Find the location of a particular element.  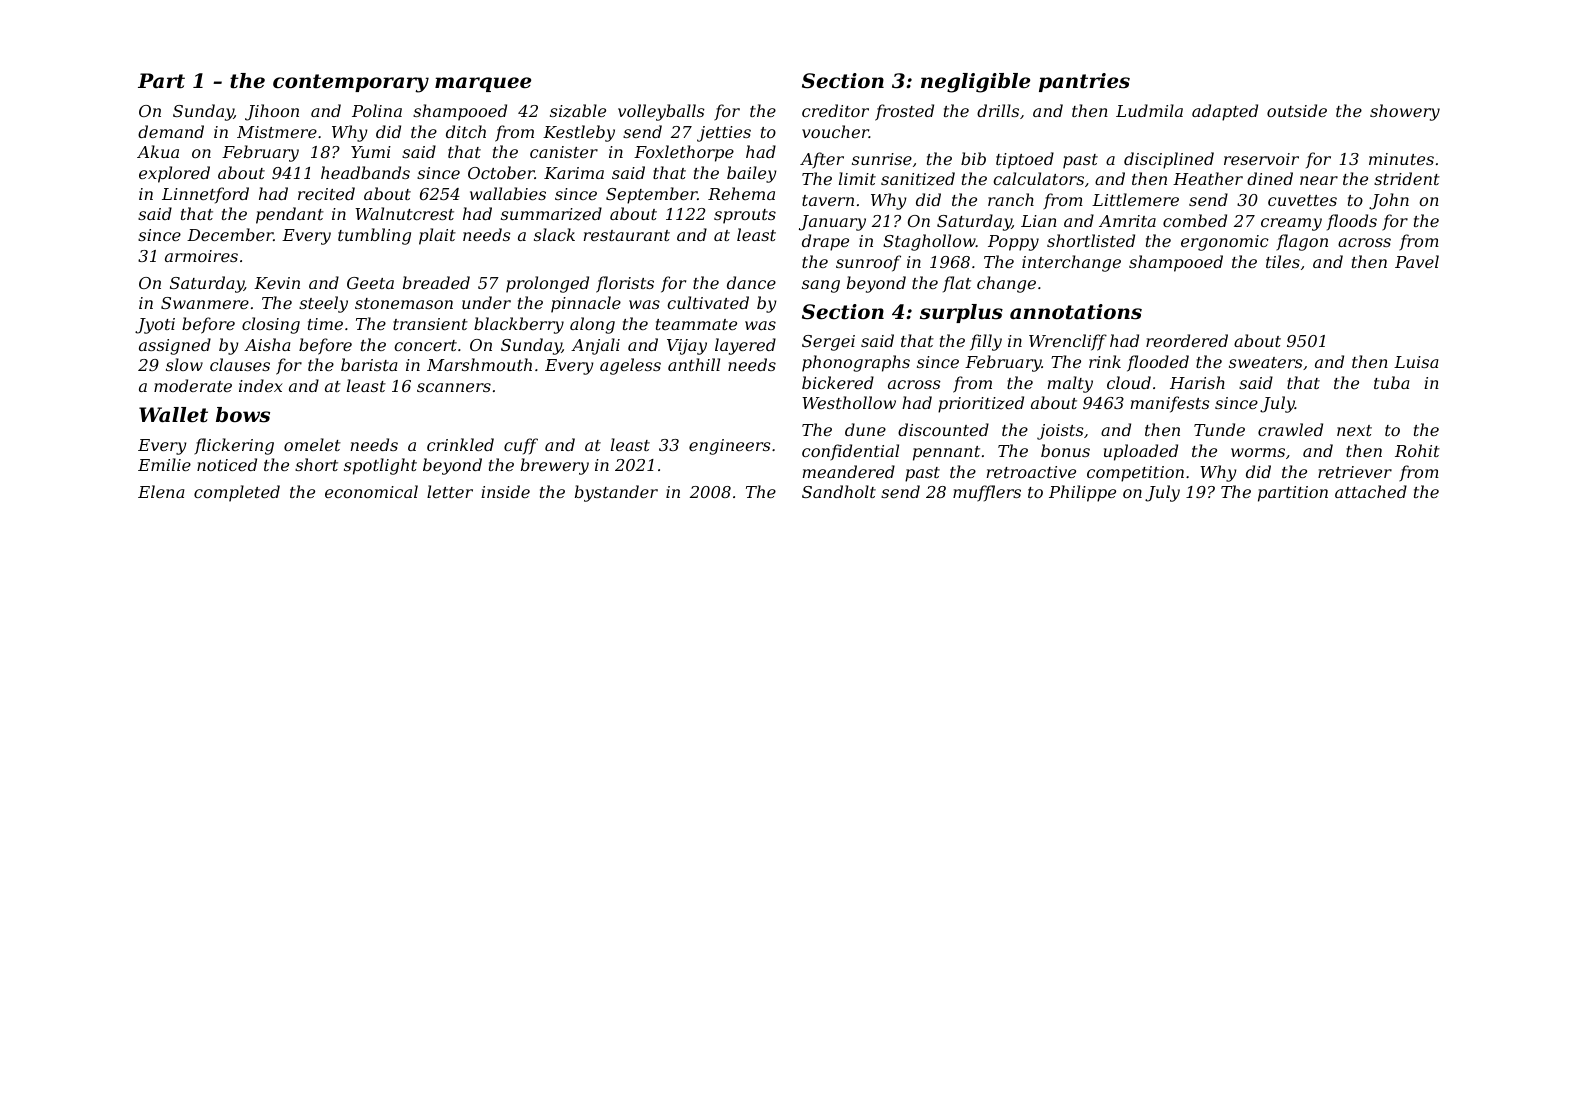

completed is located at coordinates (237, 493).
